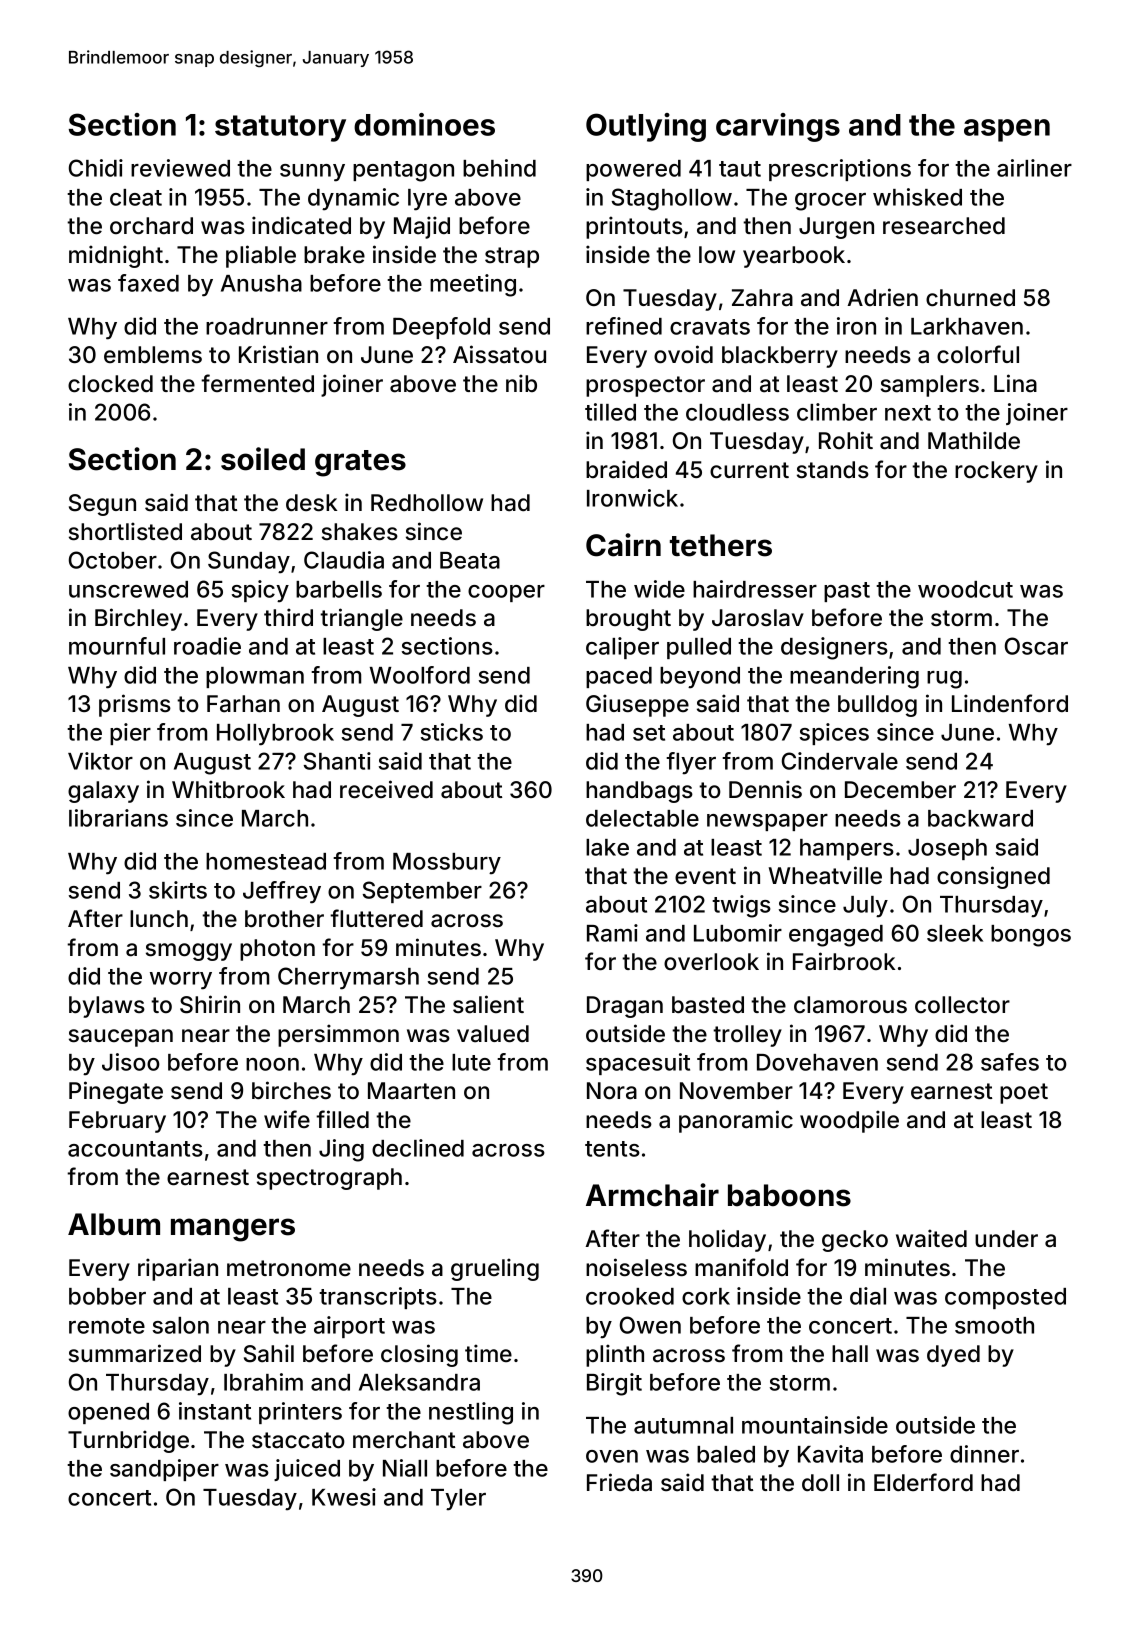  I want to click on bobber, so click(107, 1296).
